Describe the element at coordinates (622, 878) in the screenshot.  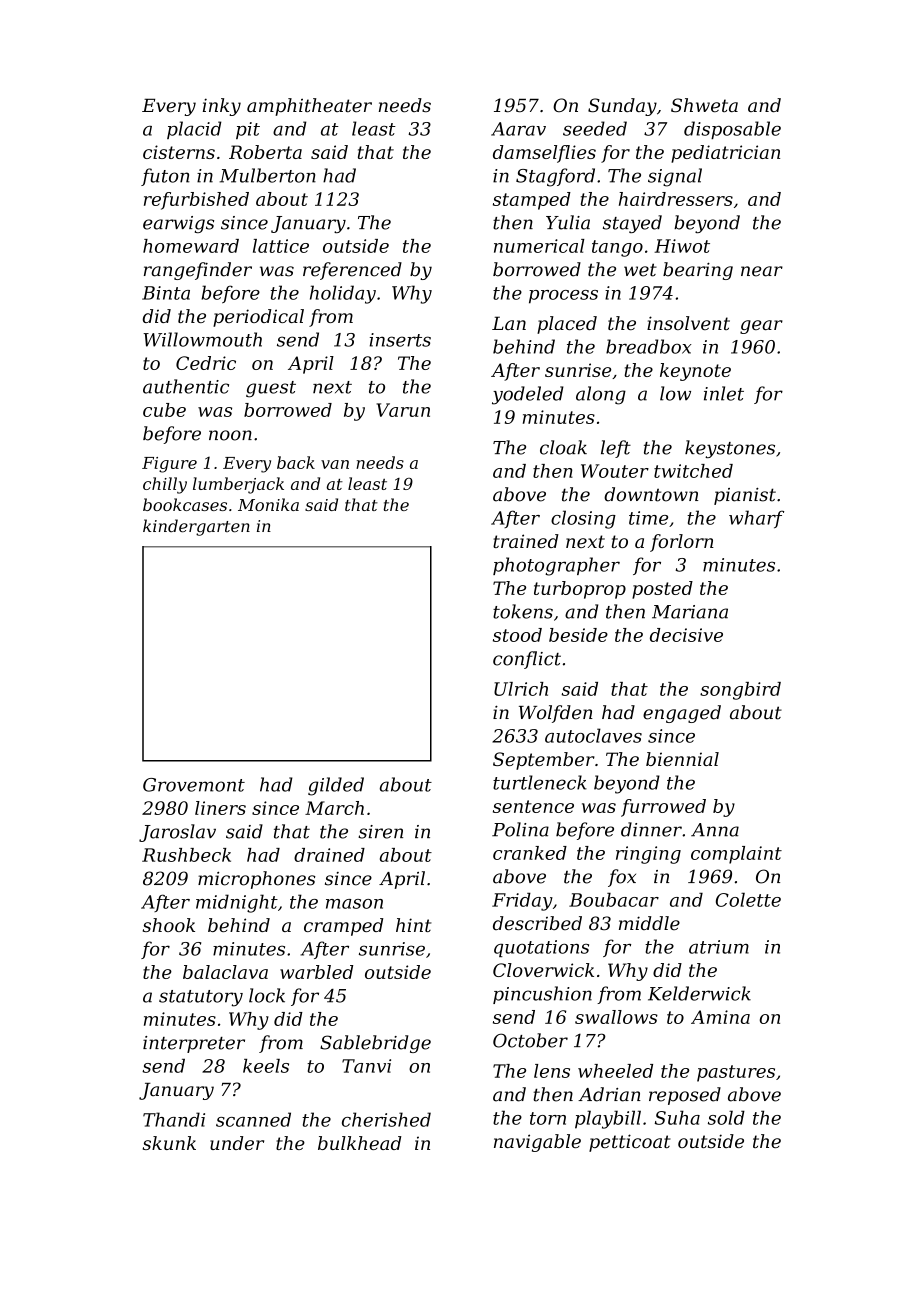
I see `fox` at that location.
